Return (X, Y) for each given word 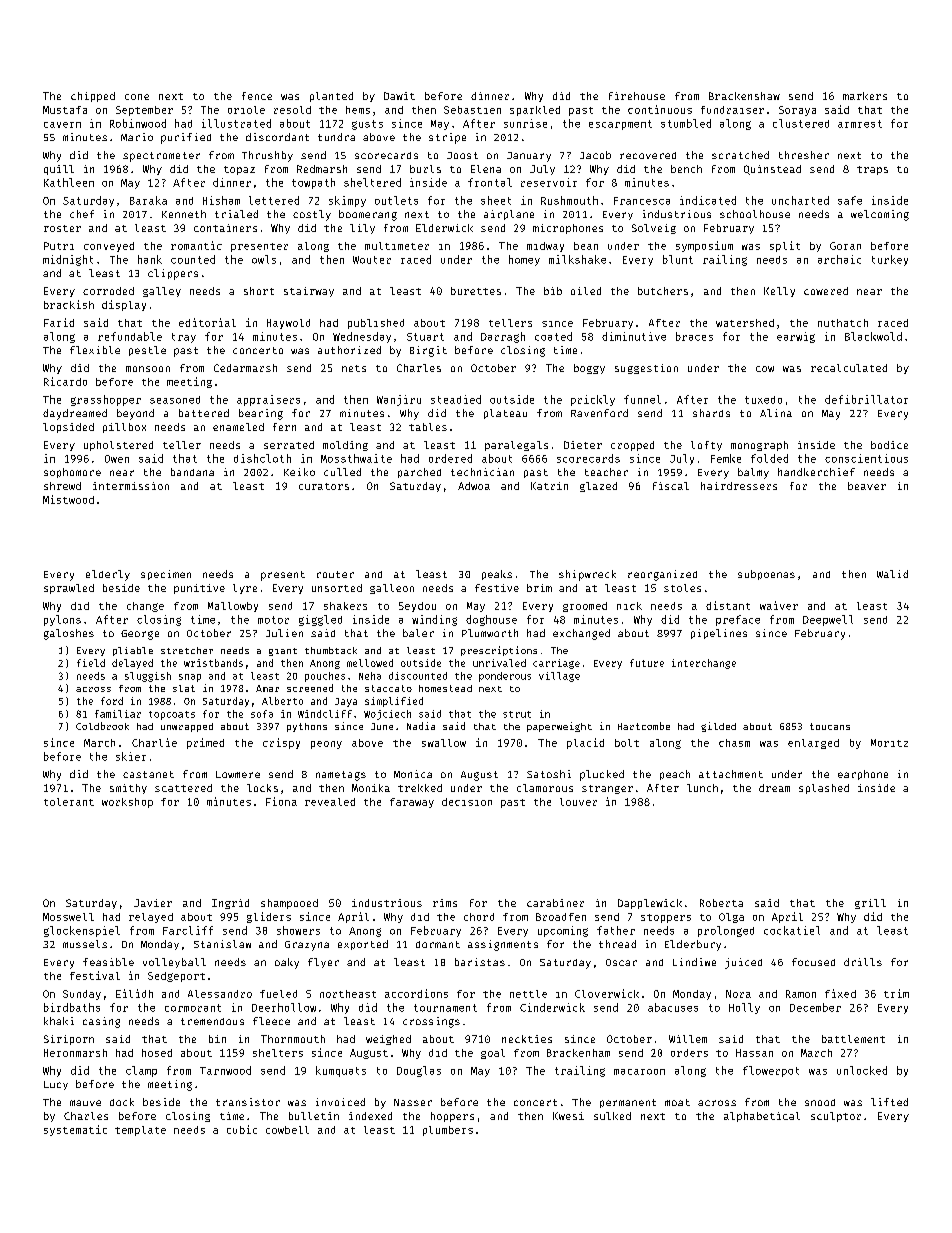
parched (419, 473)
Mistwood (68, 499)
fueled (278, 994)
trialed (236, 214)
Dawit (399, 96)
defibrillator (866, 399)
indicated (708, 200)
